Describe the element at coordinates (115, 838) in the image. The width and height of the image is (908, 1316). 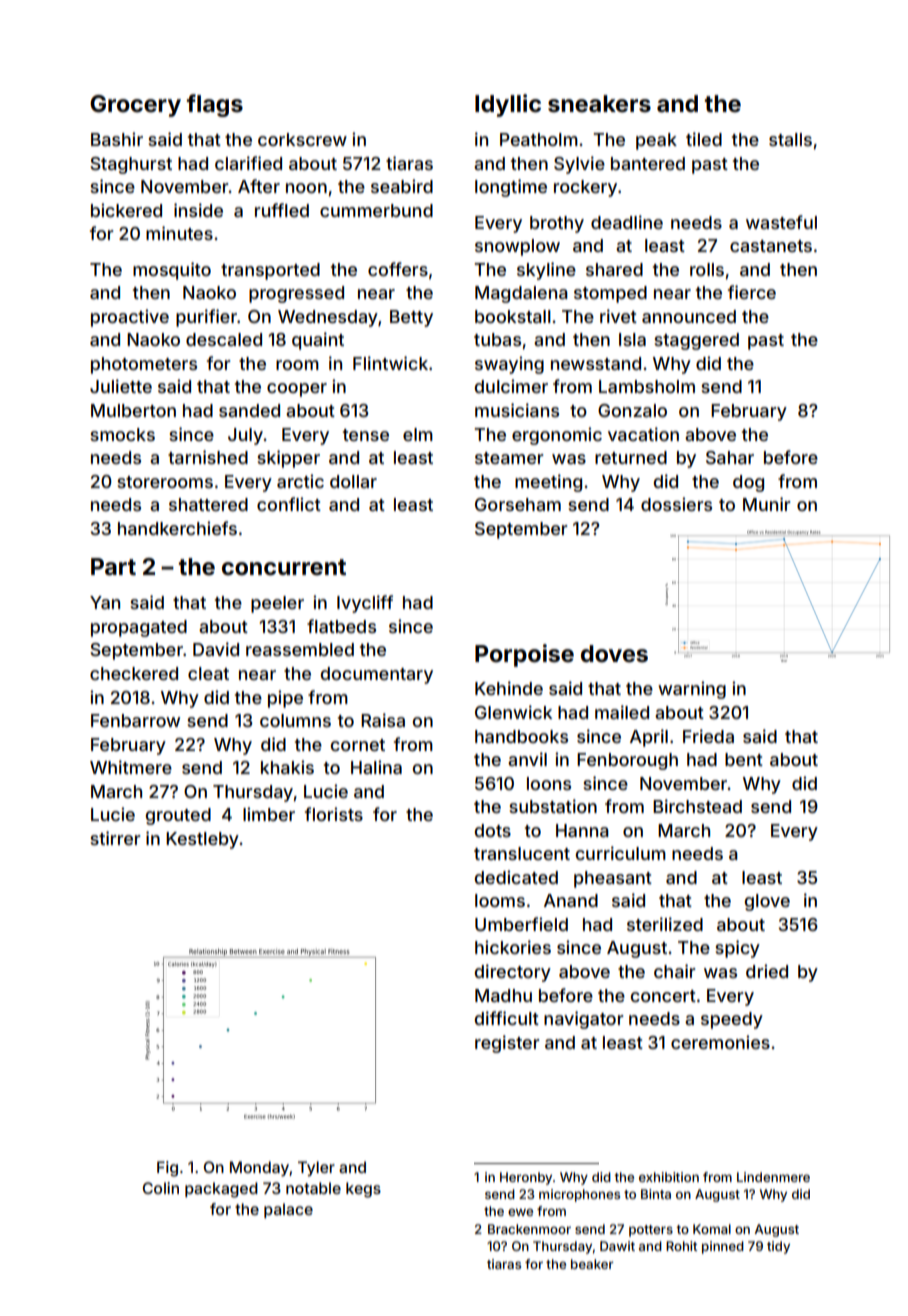
I see `stirrer` at that location.
